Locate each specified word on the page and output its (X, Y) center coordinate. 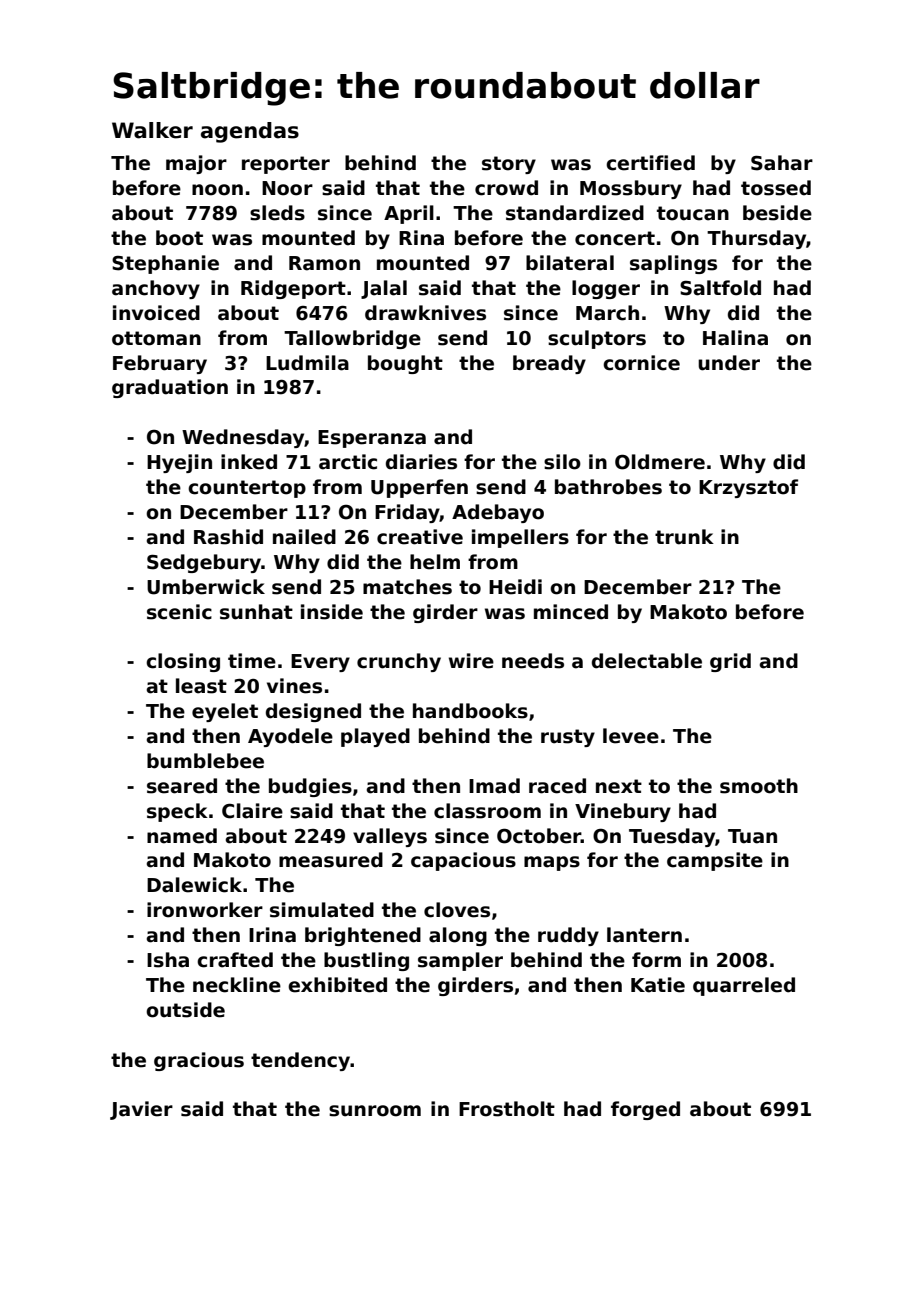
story (509, 165)
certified (650, 163)
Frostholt (507, 1109)
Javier (141, 1110)
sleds (277, 213)
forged (645, 1110)
